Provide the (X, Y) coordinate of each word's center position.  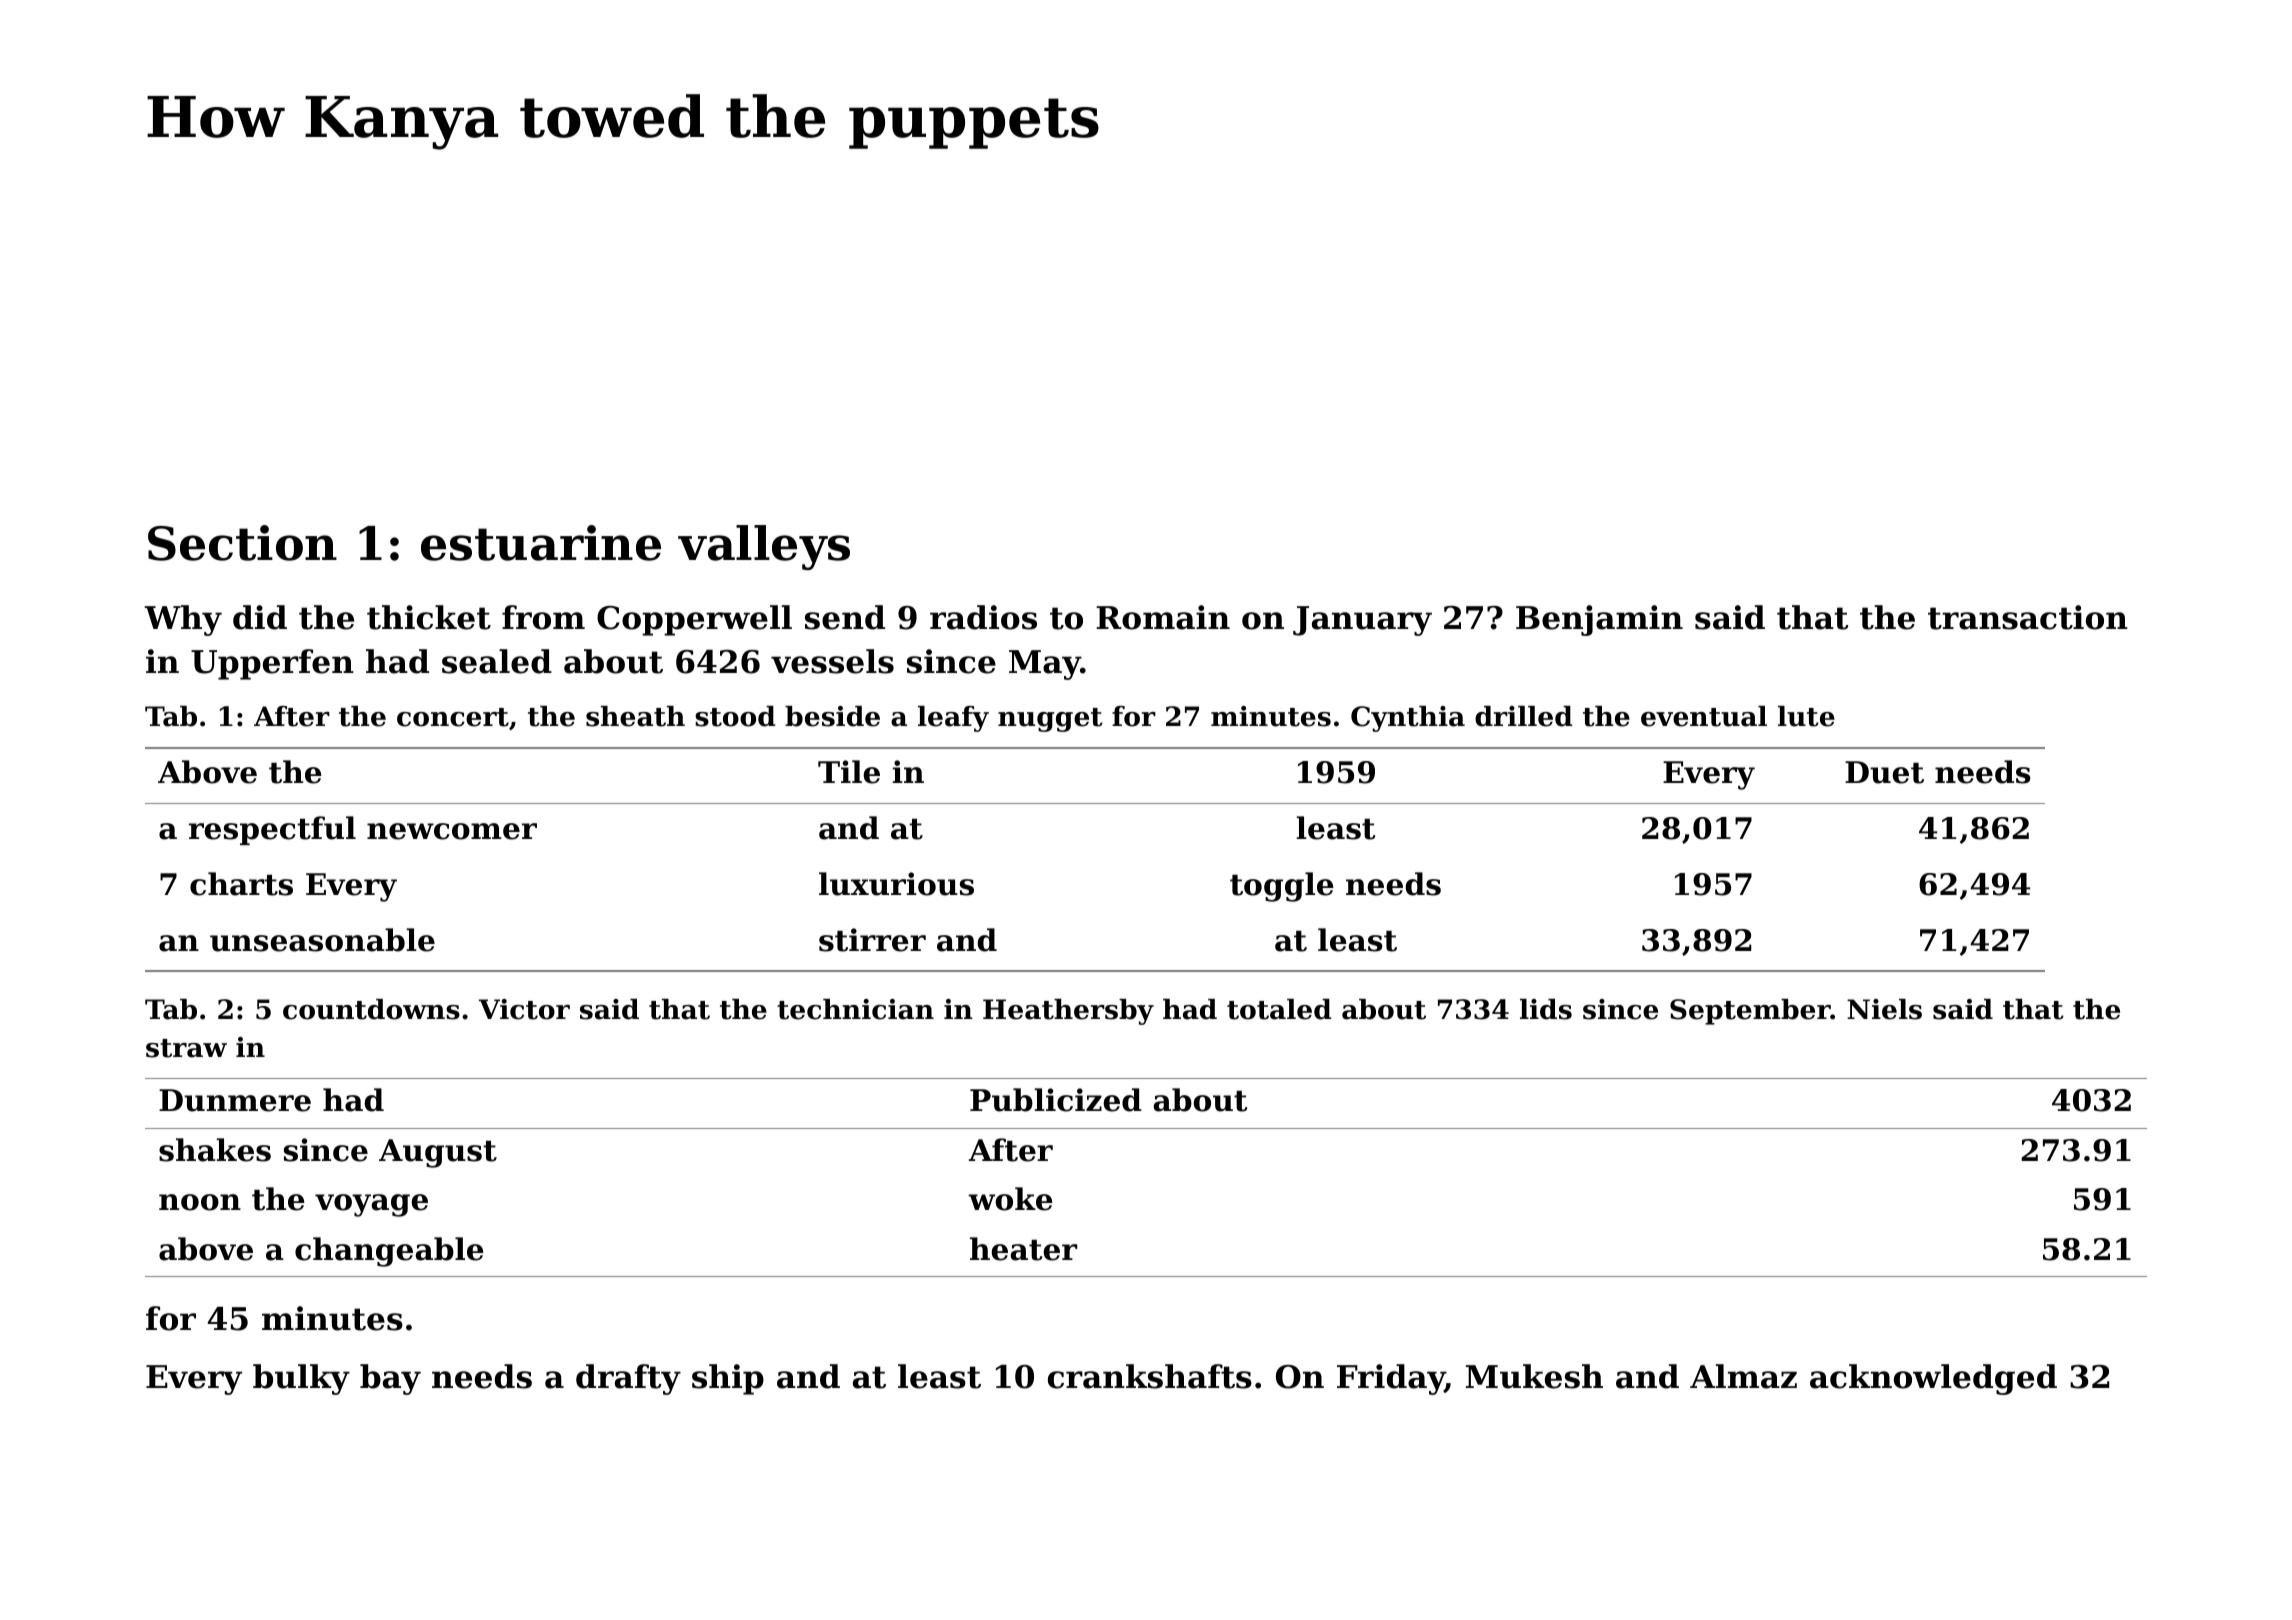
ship (728, 1379)
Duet (1884, 772)
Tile (849, 772)
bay (390, 1379)
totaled (1279, 1009)
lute (1806, 716)
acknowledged (1933, 1379)
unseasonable (322, 940)
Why (183, 620)
